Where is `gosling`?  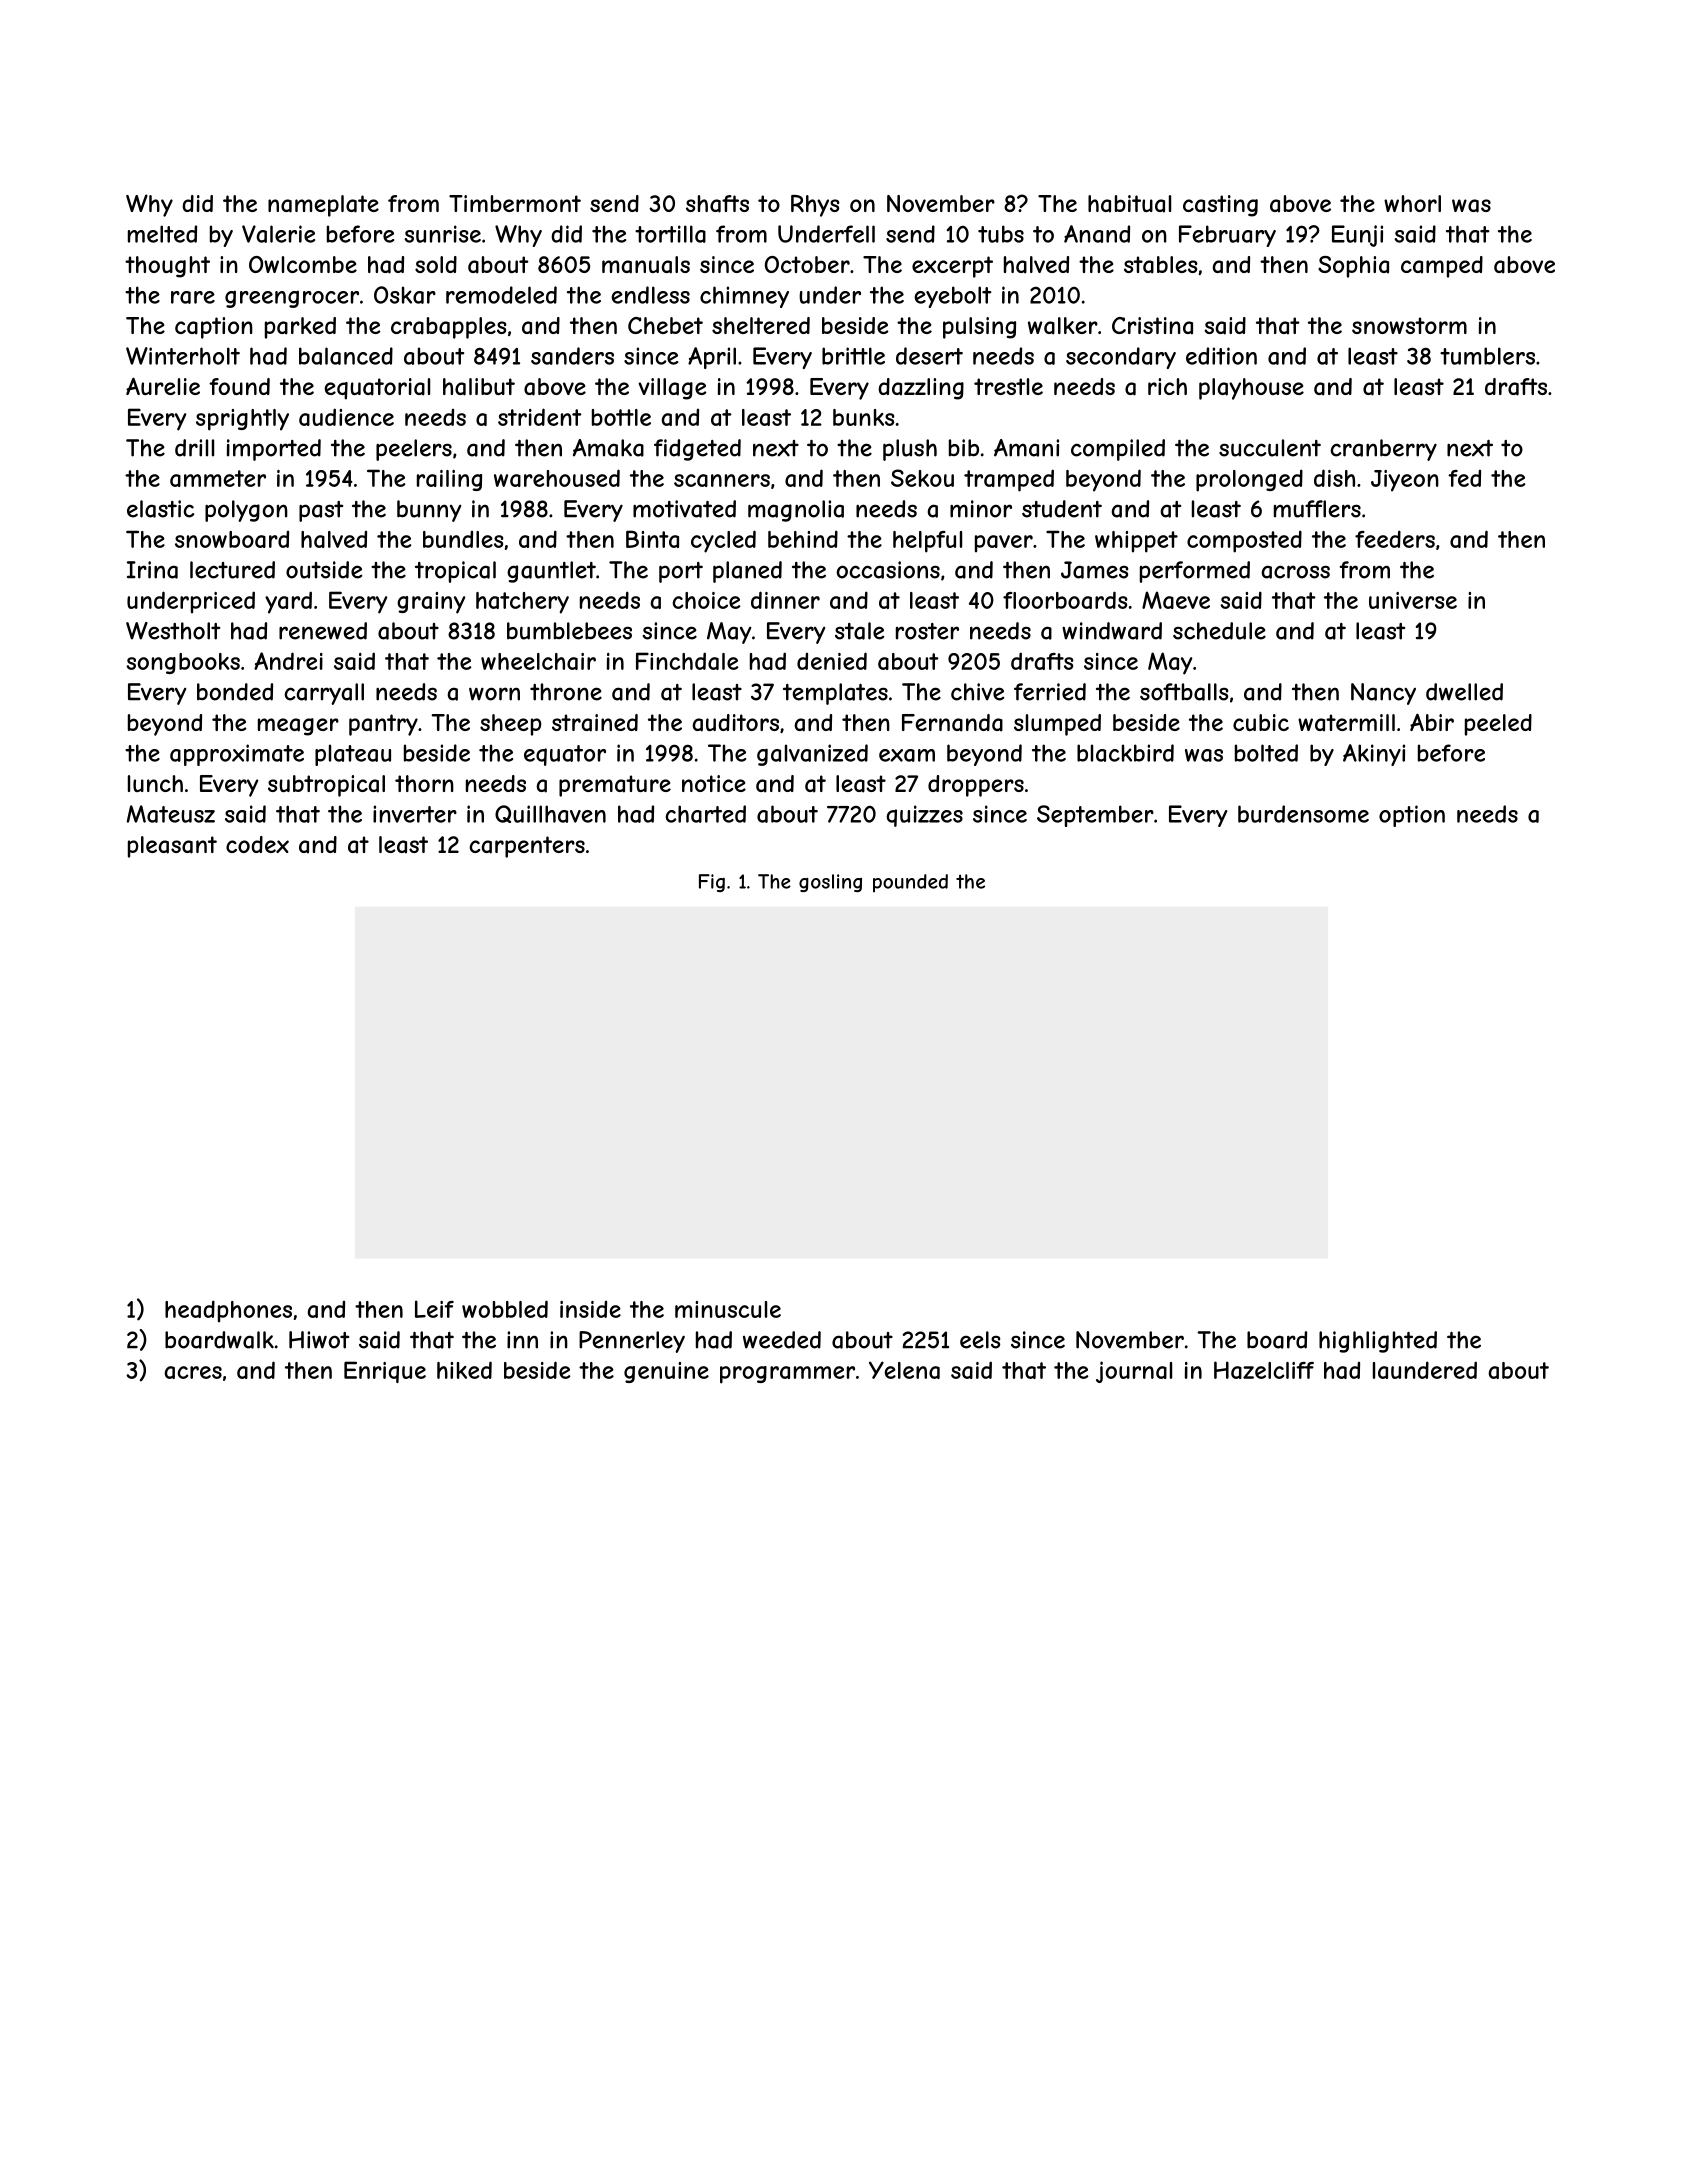
gosling is located at coordinates (830, 883).
